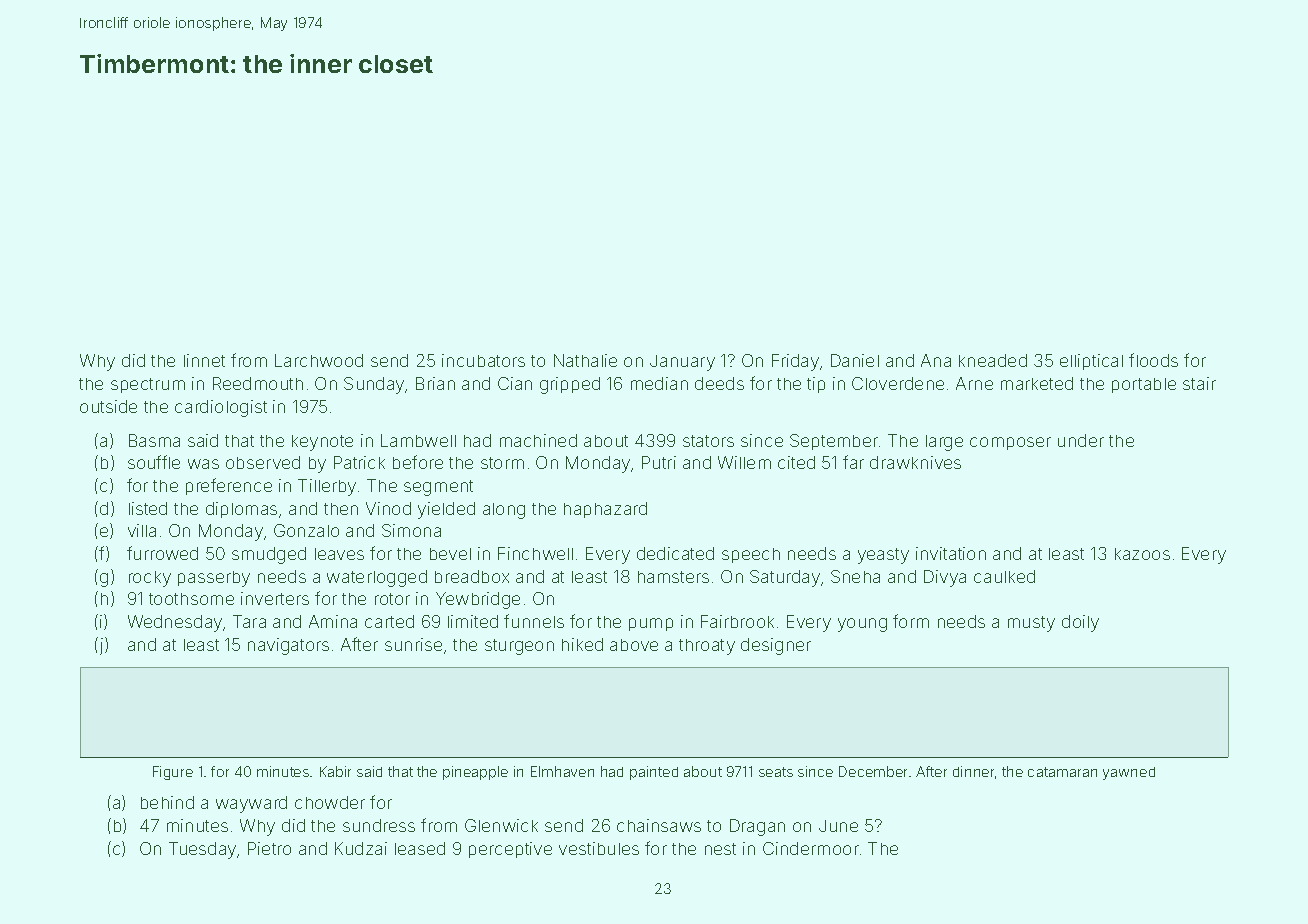 Image resolution: width=1308 pixels, height=924 pixels. I want to click on Nathalie, so click(585, 360).
